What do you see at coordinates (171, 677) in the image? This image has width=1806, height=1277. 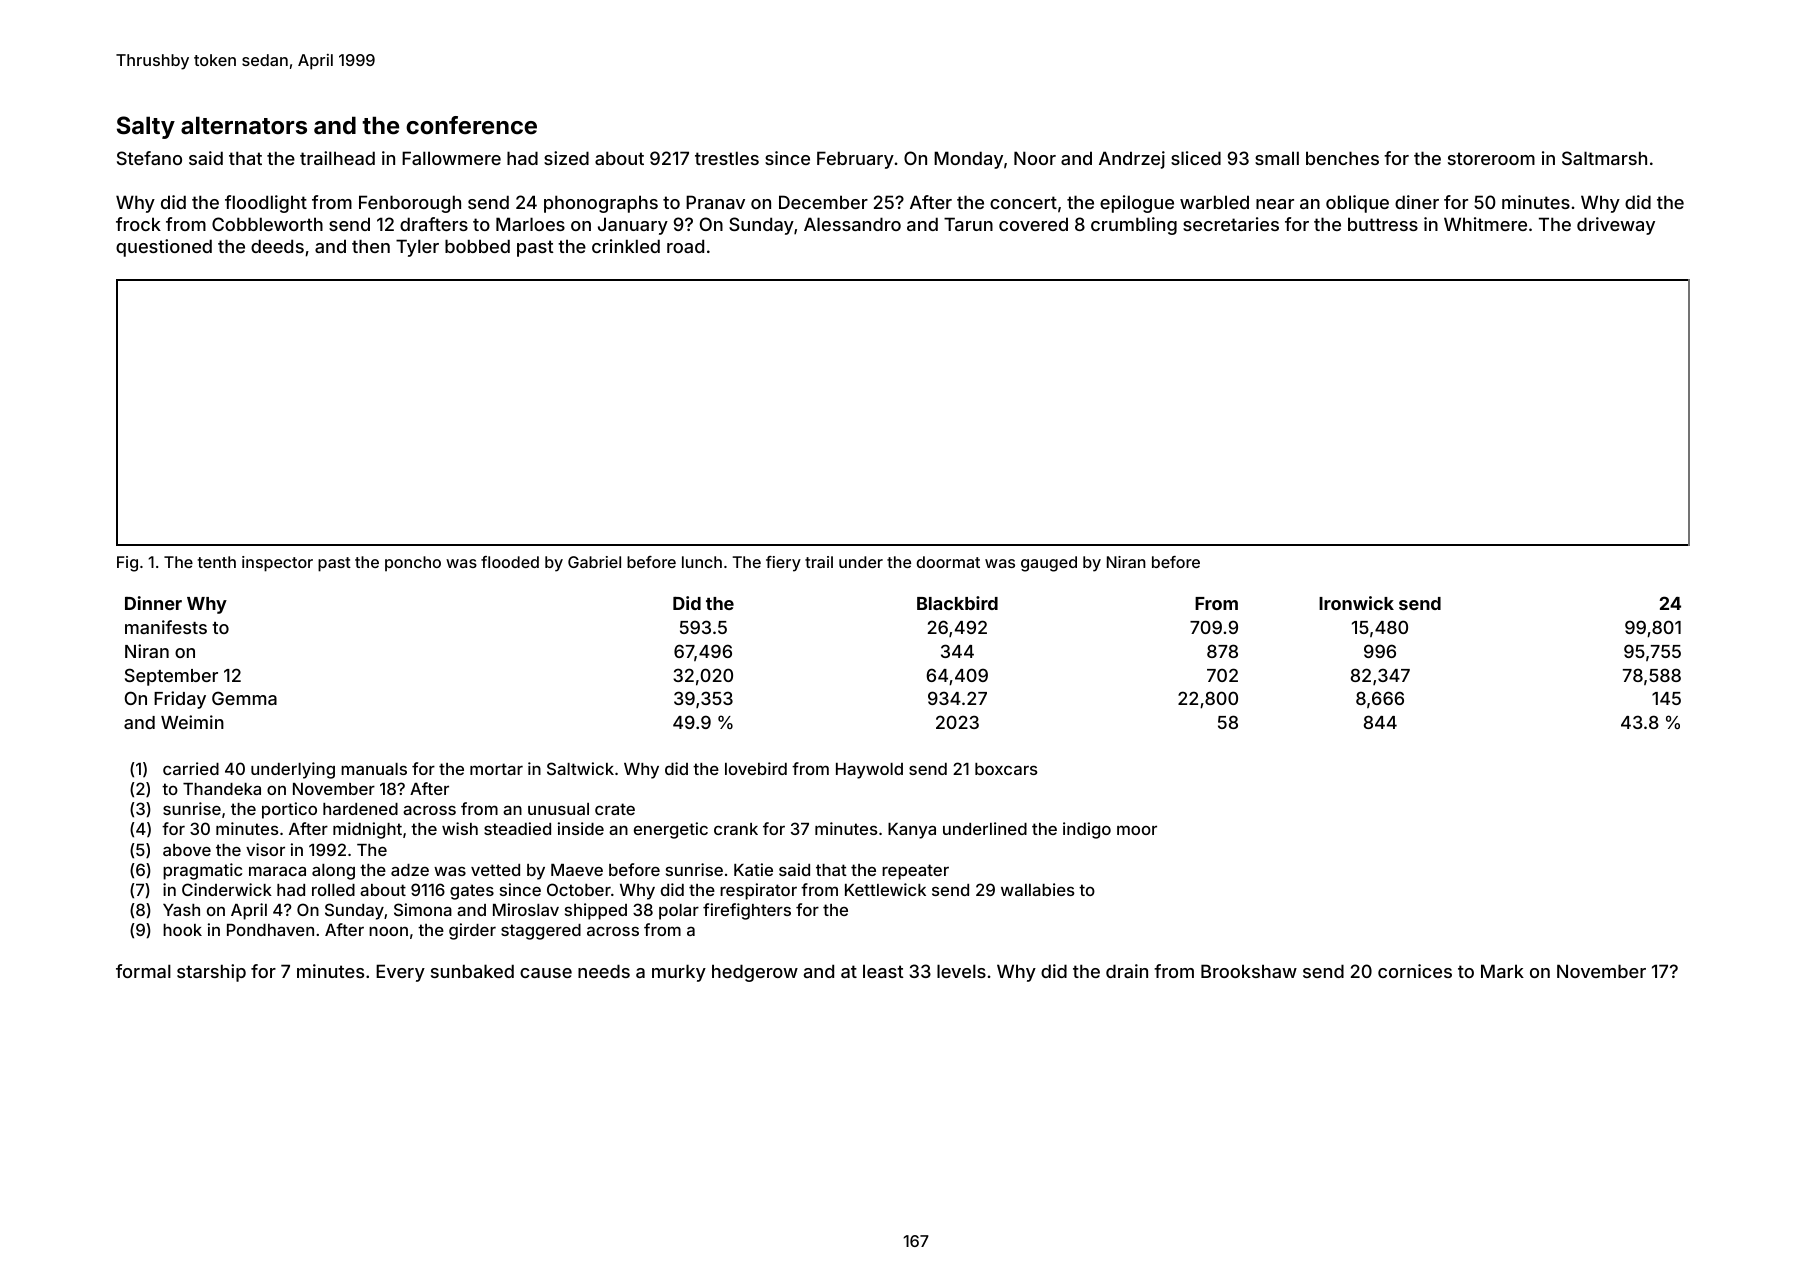 I see `September` at bounding box center [171, 677].
